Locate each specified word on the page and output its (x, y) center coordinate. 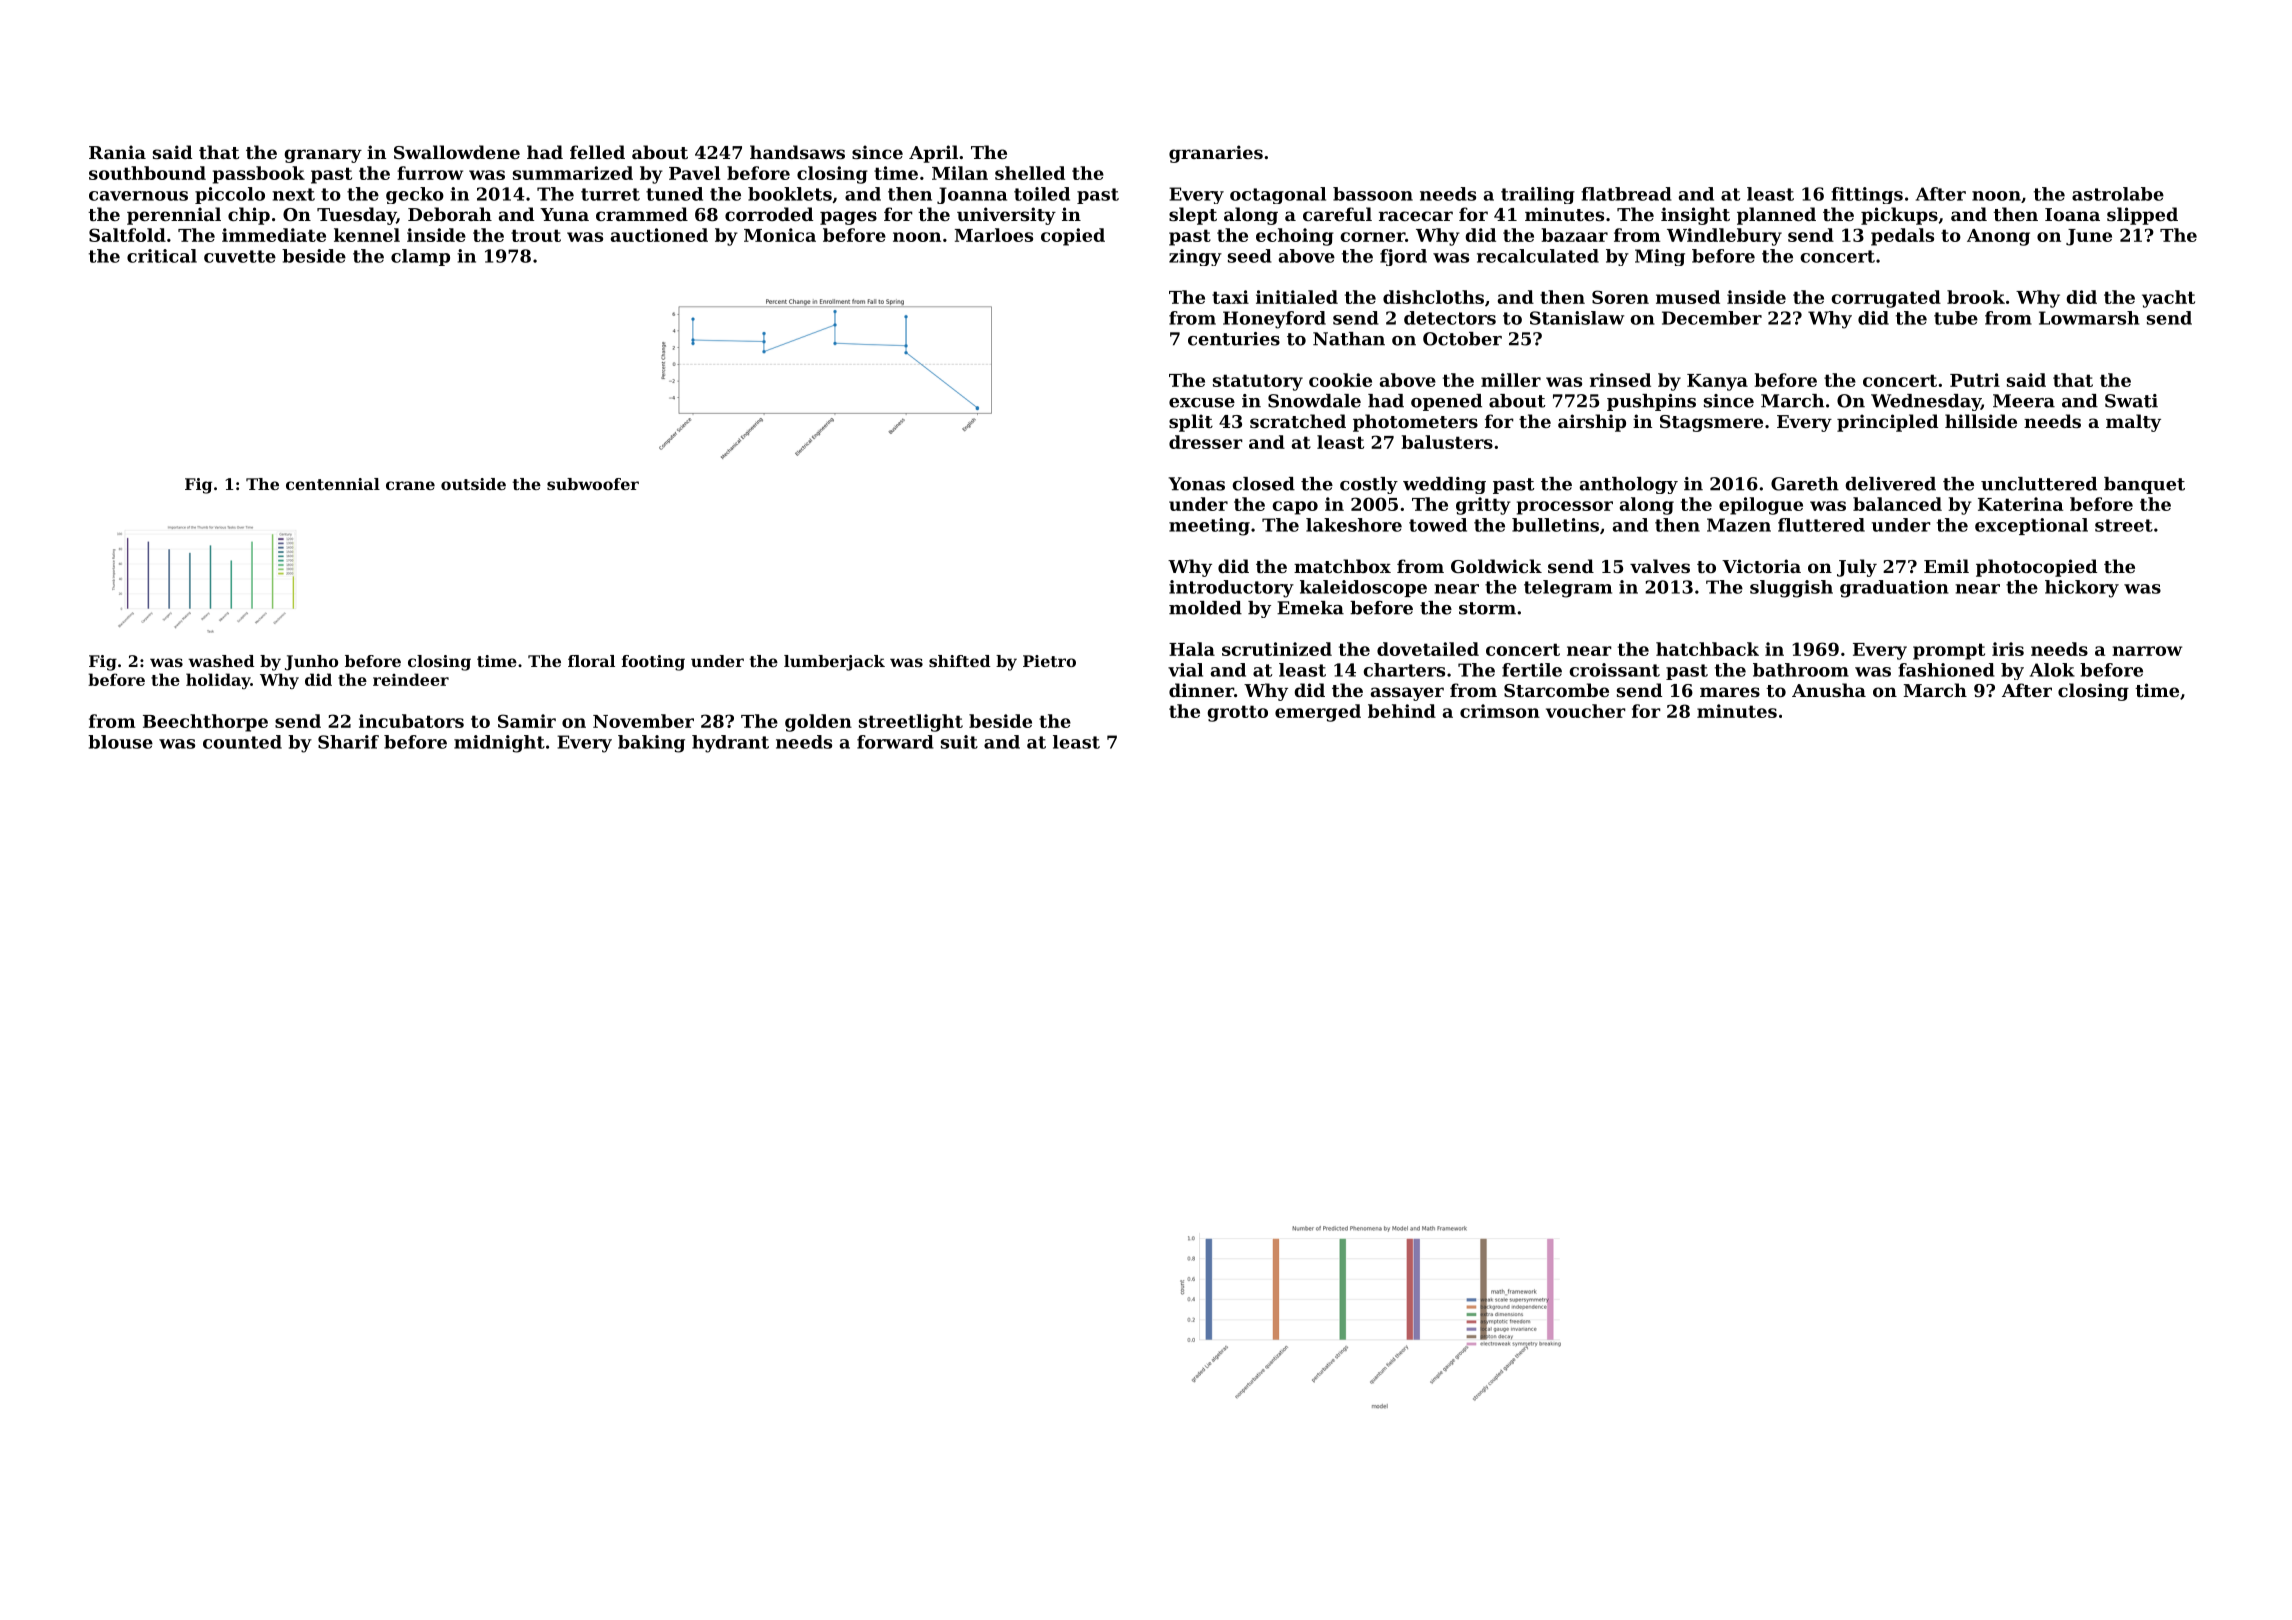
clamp (420, 257)
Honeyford (1274, 320)
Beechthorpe (205, 723)
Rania (117, 152)
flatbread (1626, 194)
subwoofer (593, 484)
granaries (1216, 154)
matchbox (1342, 566)
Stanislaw (1577, 318)
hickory (2082, 589)
